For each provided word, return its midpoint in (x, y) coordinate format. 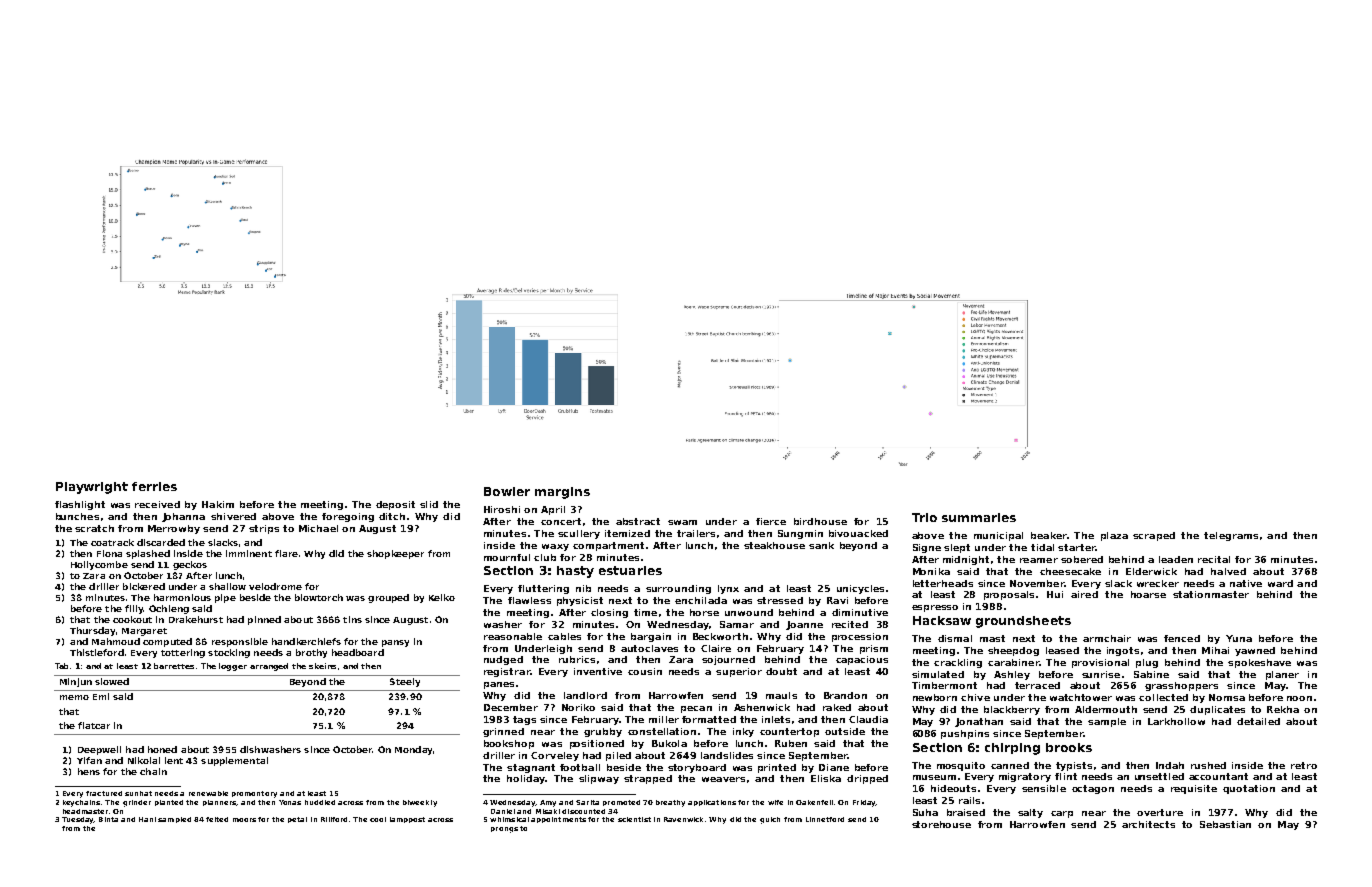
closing (609, 613)
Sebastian (1225, 824)
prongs (504, 830)
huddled (320, 802)
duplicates (1217, 710)
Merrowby (174, 529)
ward (1280, 583)
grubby (603, 732)
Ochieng (169, 609)
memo (74, 697)
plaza (1114, 536)
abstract (638, 521)
